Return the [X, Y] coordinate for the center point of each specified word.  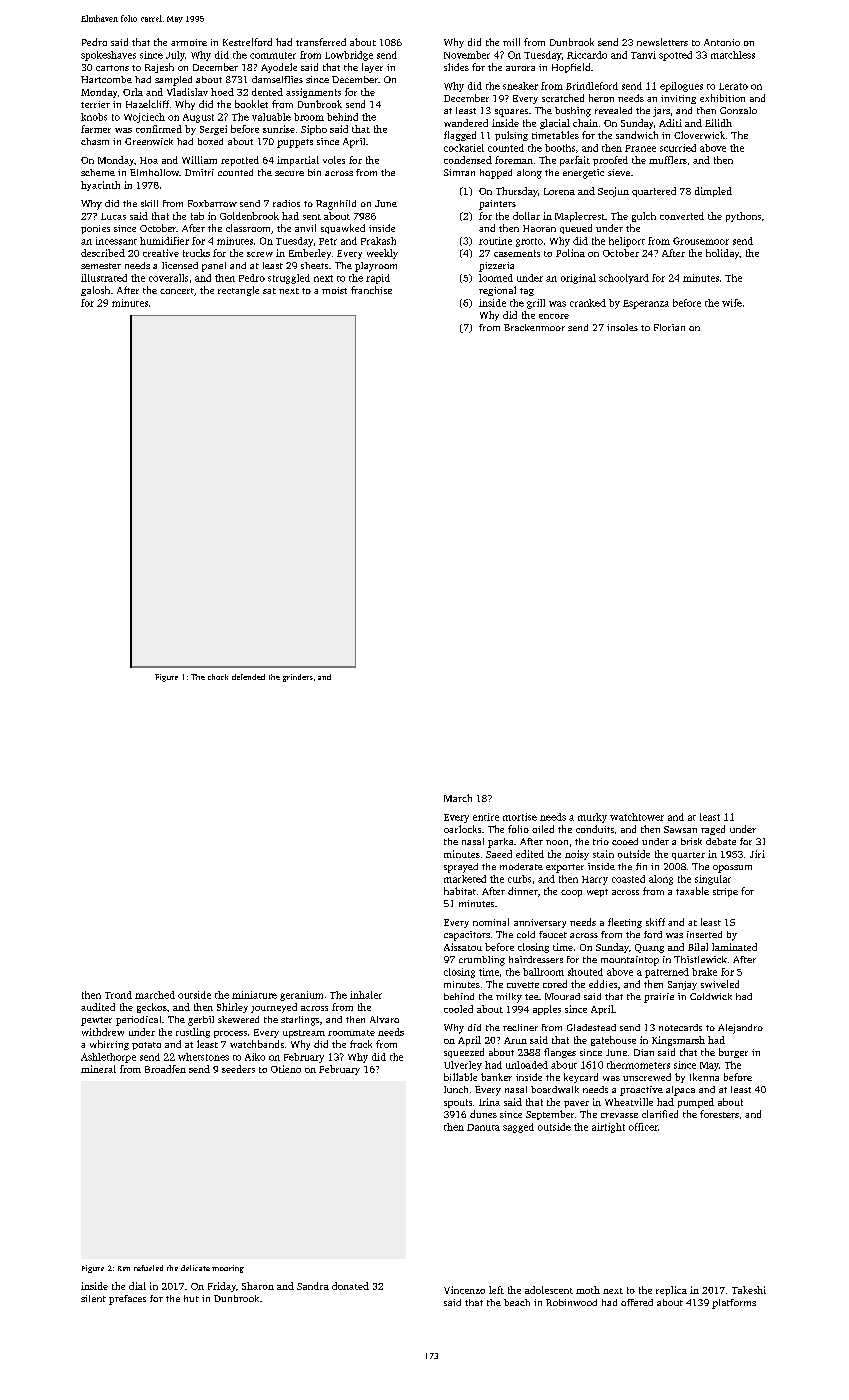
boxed [210, 141]
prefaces [127, 1300]
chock [218, 677]
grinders [298, 678]
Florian [669, 327]
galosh [95, 291]
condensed [468, 160]
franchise [371, 290]
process [230, 1034]
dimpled [713, 192]
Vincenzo [464, 1290]
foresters [719, 1114]
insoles [622, 327]
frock [361, 1044]
